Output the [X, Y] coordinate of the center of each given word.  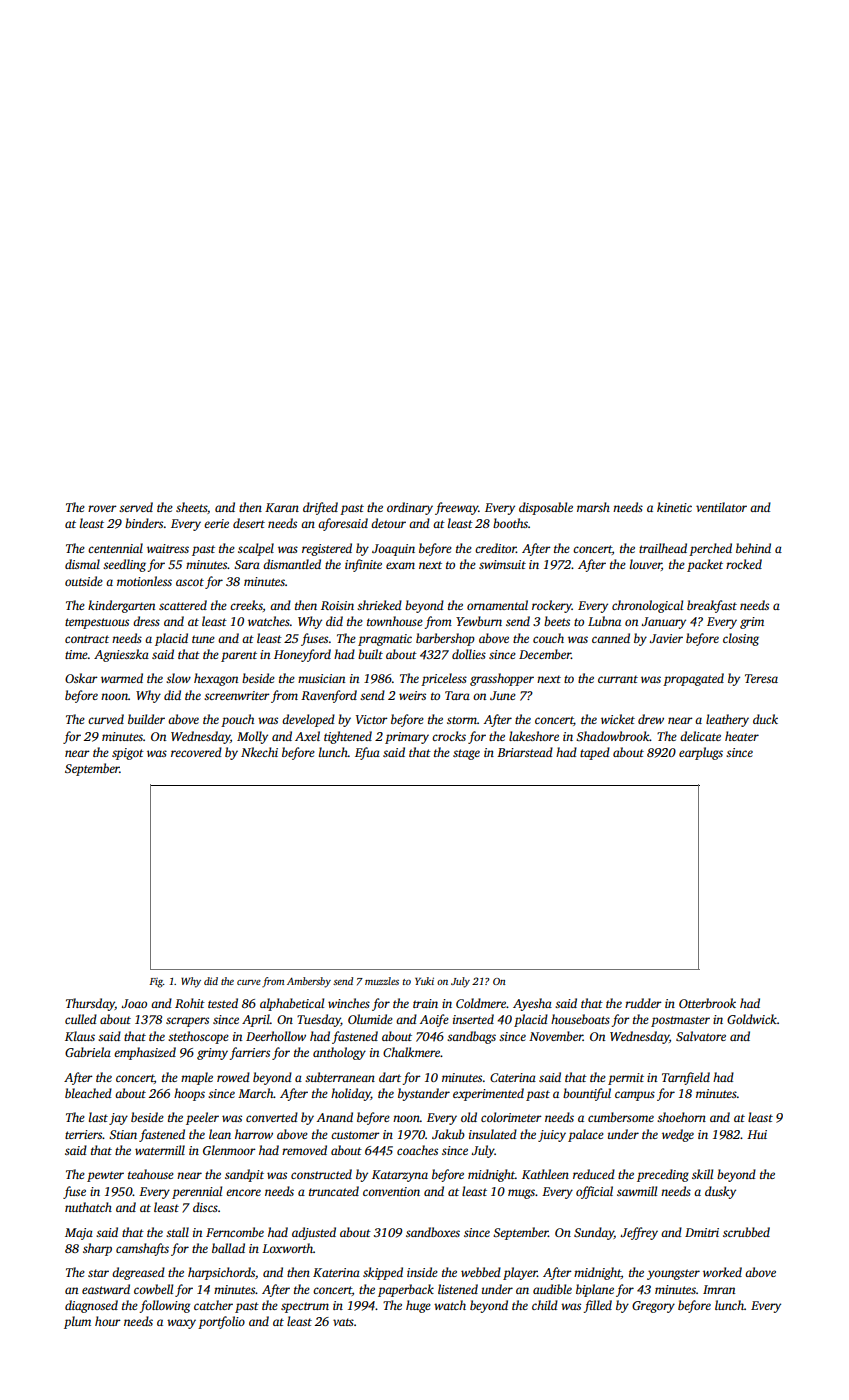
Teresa [761, 678]
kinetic [674, 507]
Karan [282, 507]
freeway [457, 508]
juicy [552, 1136]
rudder [643, 1003]
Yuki [424, 981]
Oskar [81, 678]
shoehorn [681, 1117]
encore [243, 1192]
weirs [412, 695]
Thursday [90, 1004]
